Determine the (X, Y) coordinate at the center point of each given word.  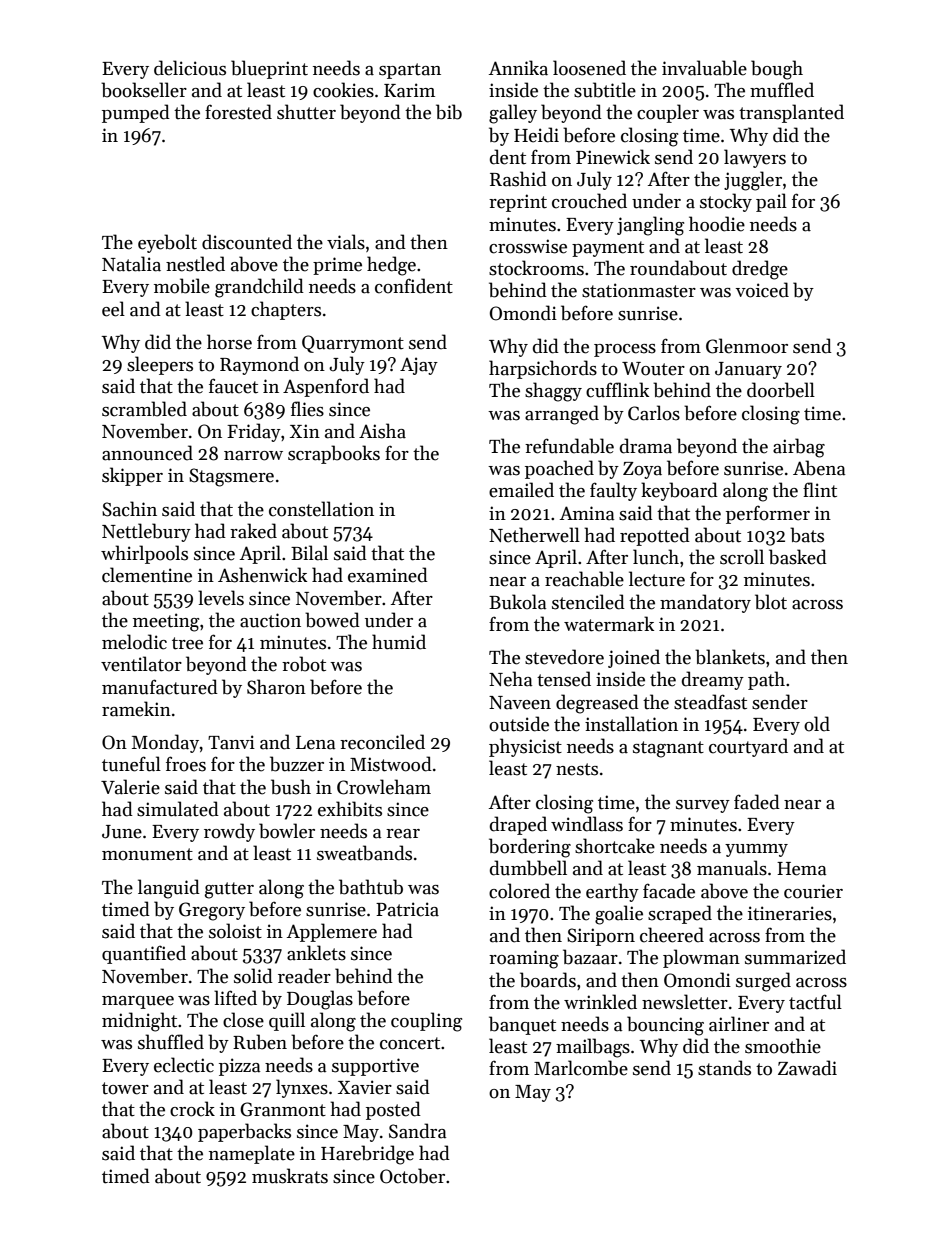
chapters (286, 310)
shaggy (553, 392)
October (412, 1176)
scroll (742, 557)
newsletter (685, 1002)
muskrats (290, 1176)
